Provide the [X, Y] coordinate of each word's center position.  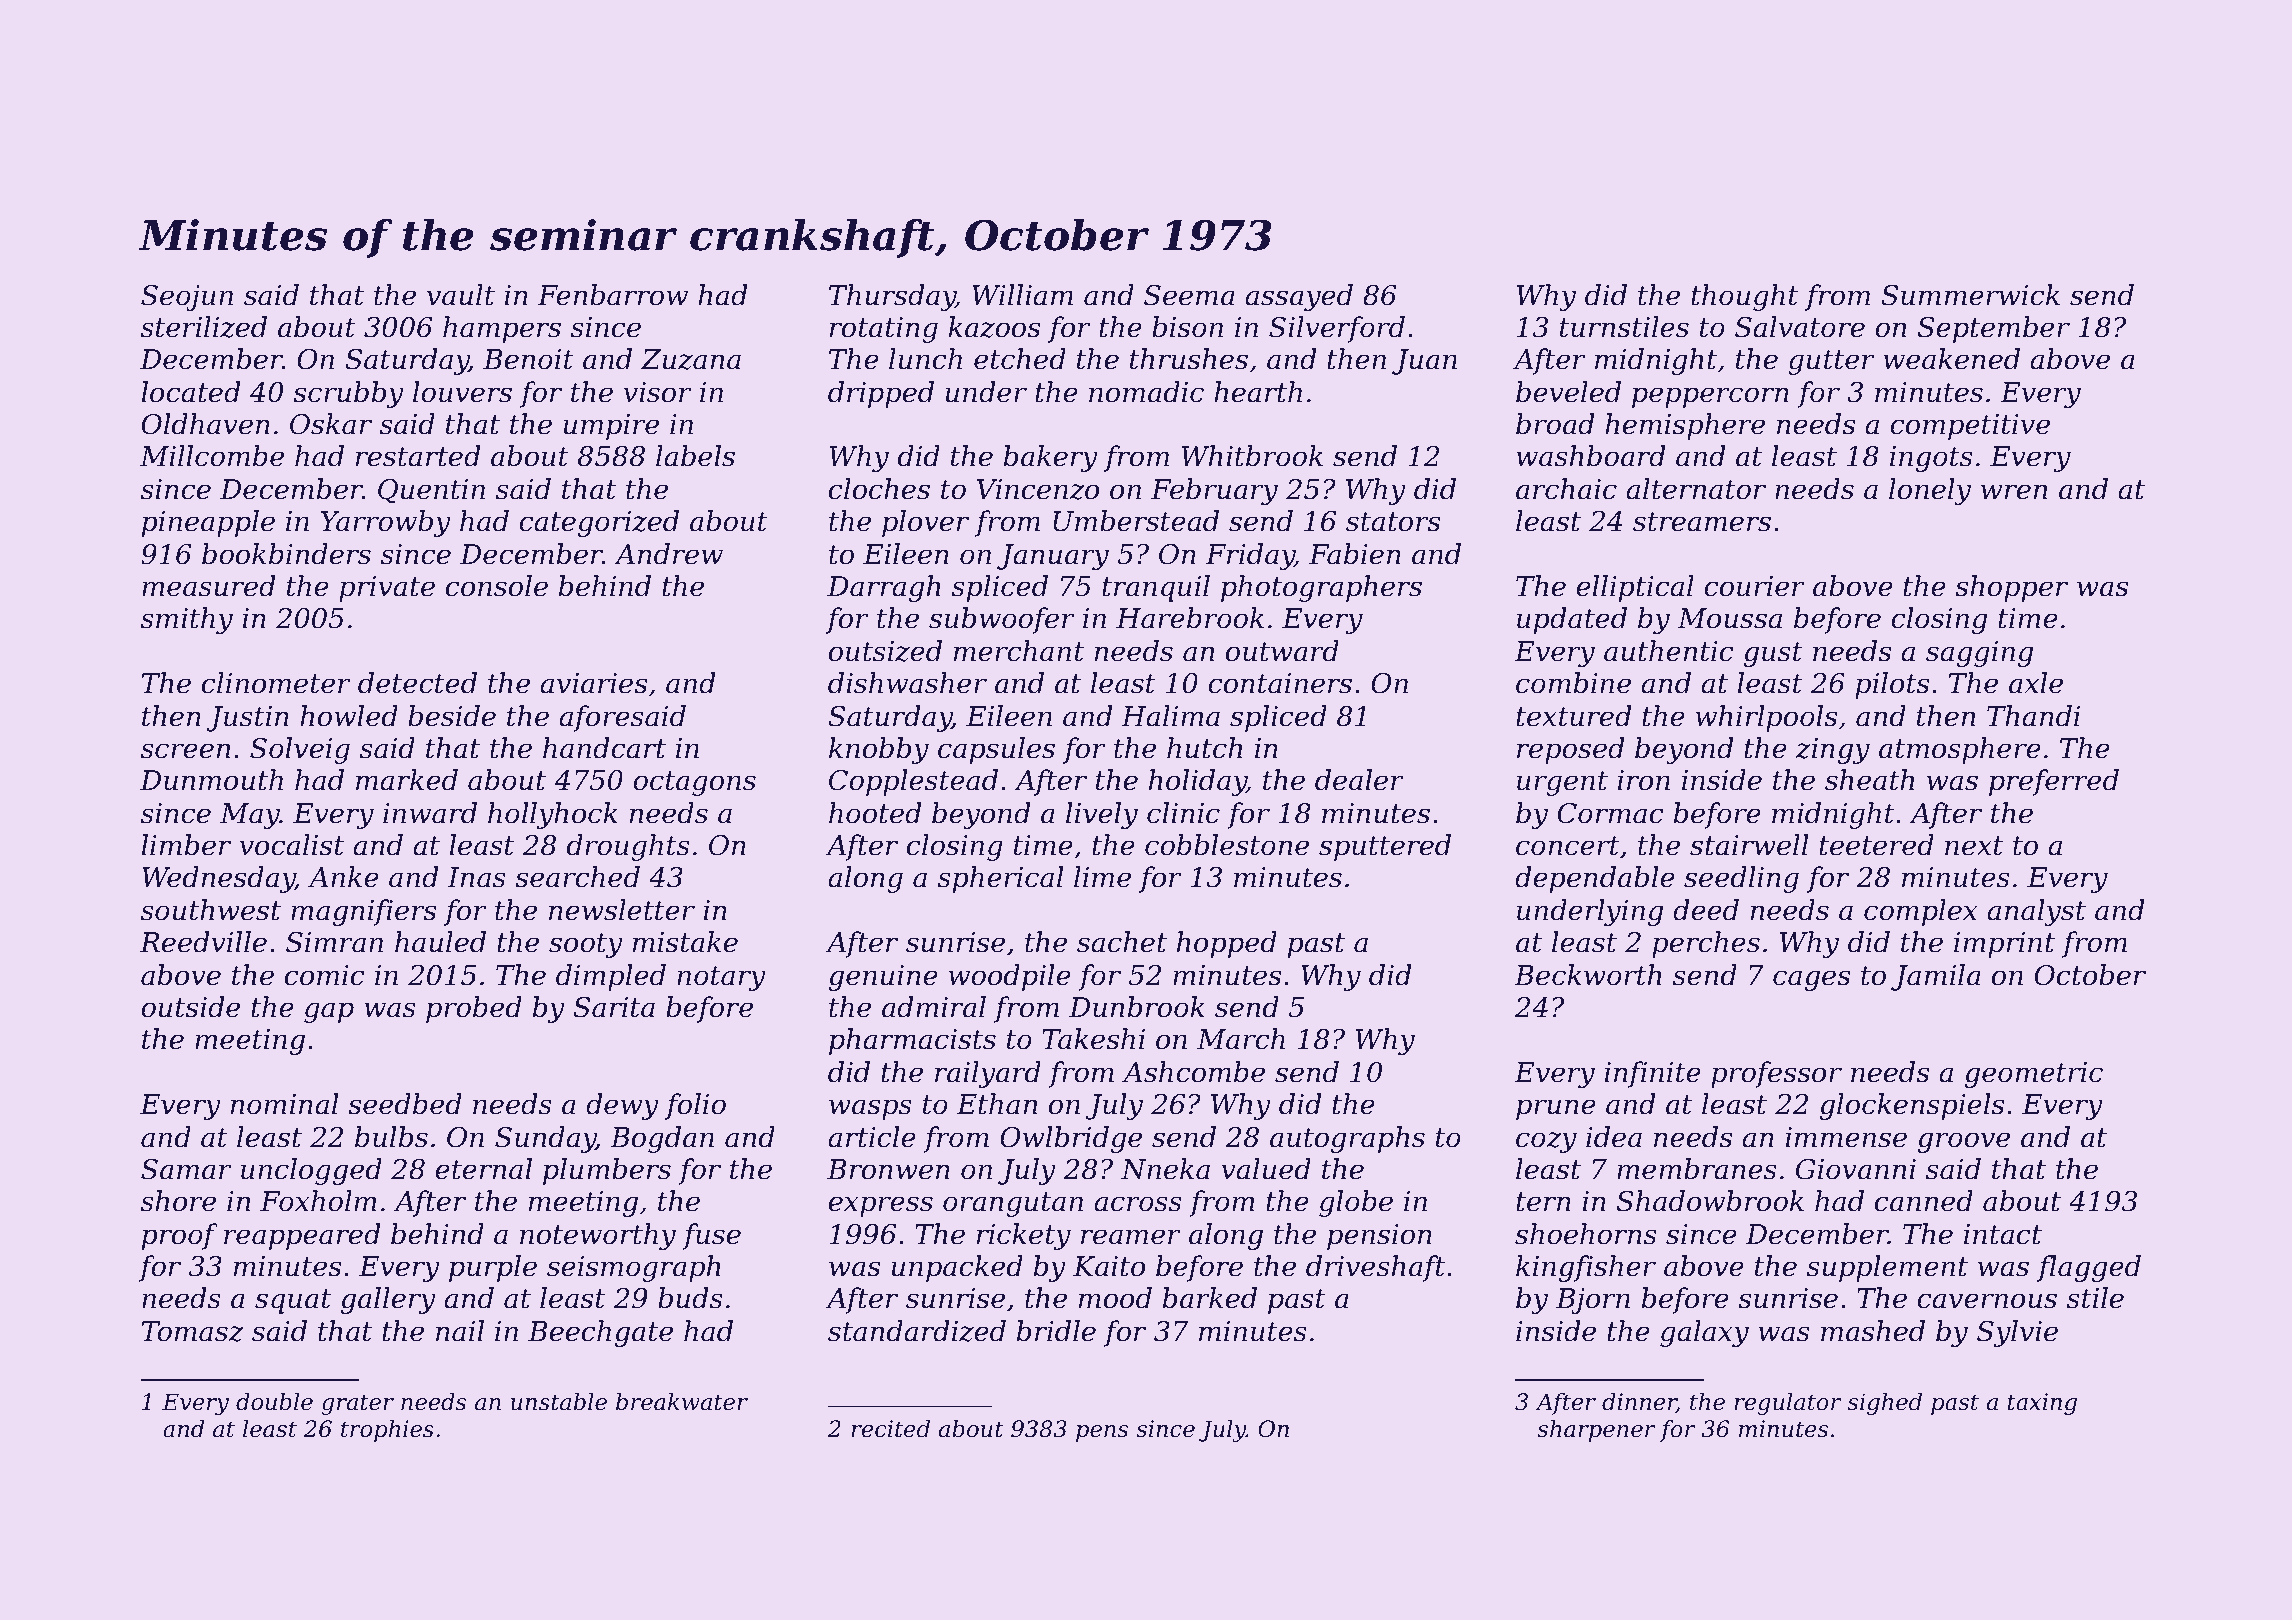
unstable [559, 1402]
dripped [881, 394]
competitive [1970, 427]
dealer [1359, 780]
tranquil [1156, 588]
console [497, 586]
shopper [2011, 588]
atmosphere [1960, 750]
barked [1210, 1298]
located [190, 392]
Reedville [203, 942]
